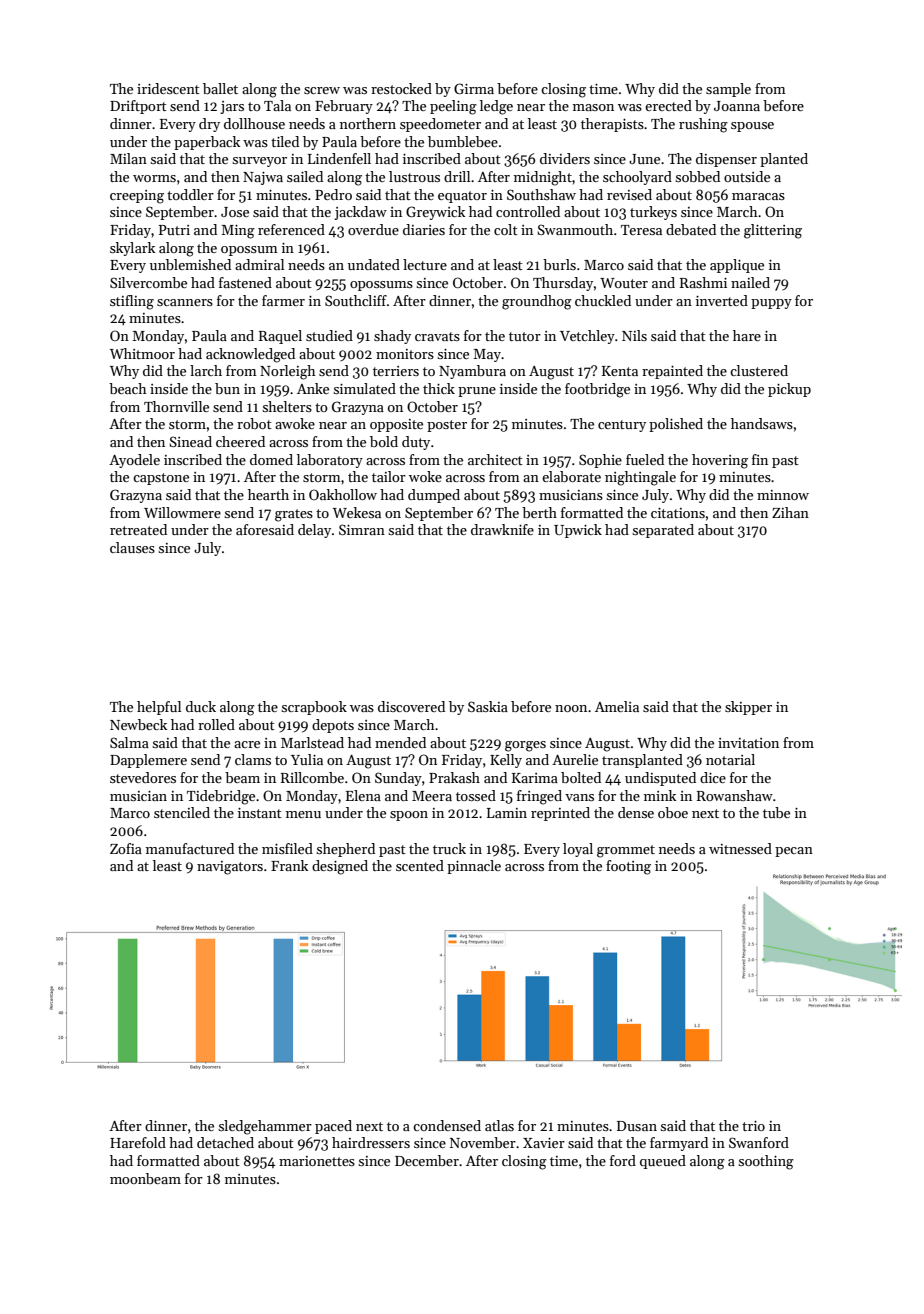  I want to click on Kelly, so click(506, 761).
